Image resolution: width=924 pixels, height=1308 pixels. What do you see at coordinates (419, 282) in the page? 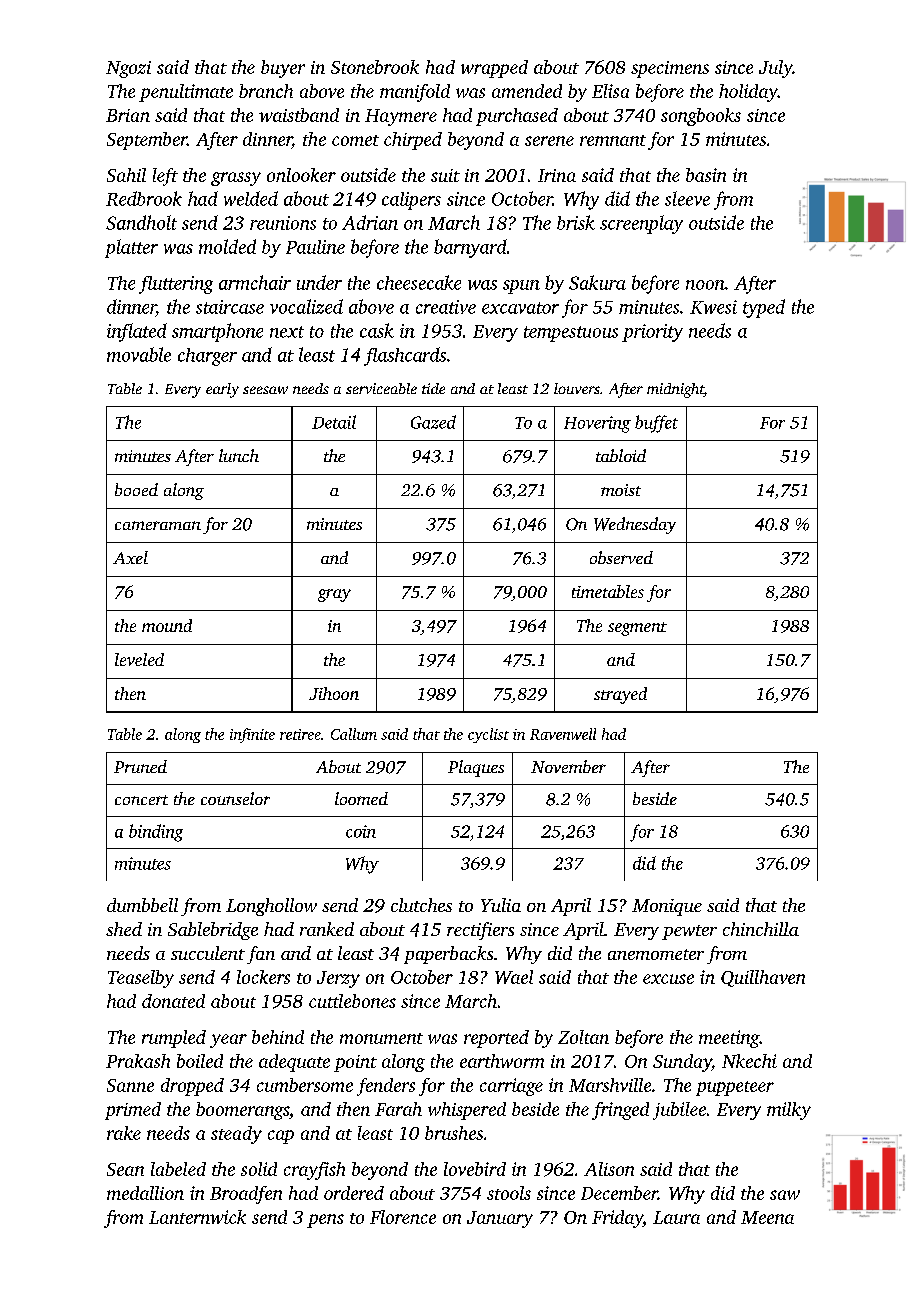
I see `cheesecake` at bounding box center [419, 282].
